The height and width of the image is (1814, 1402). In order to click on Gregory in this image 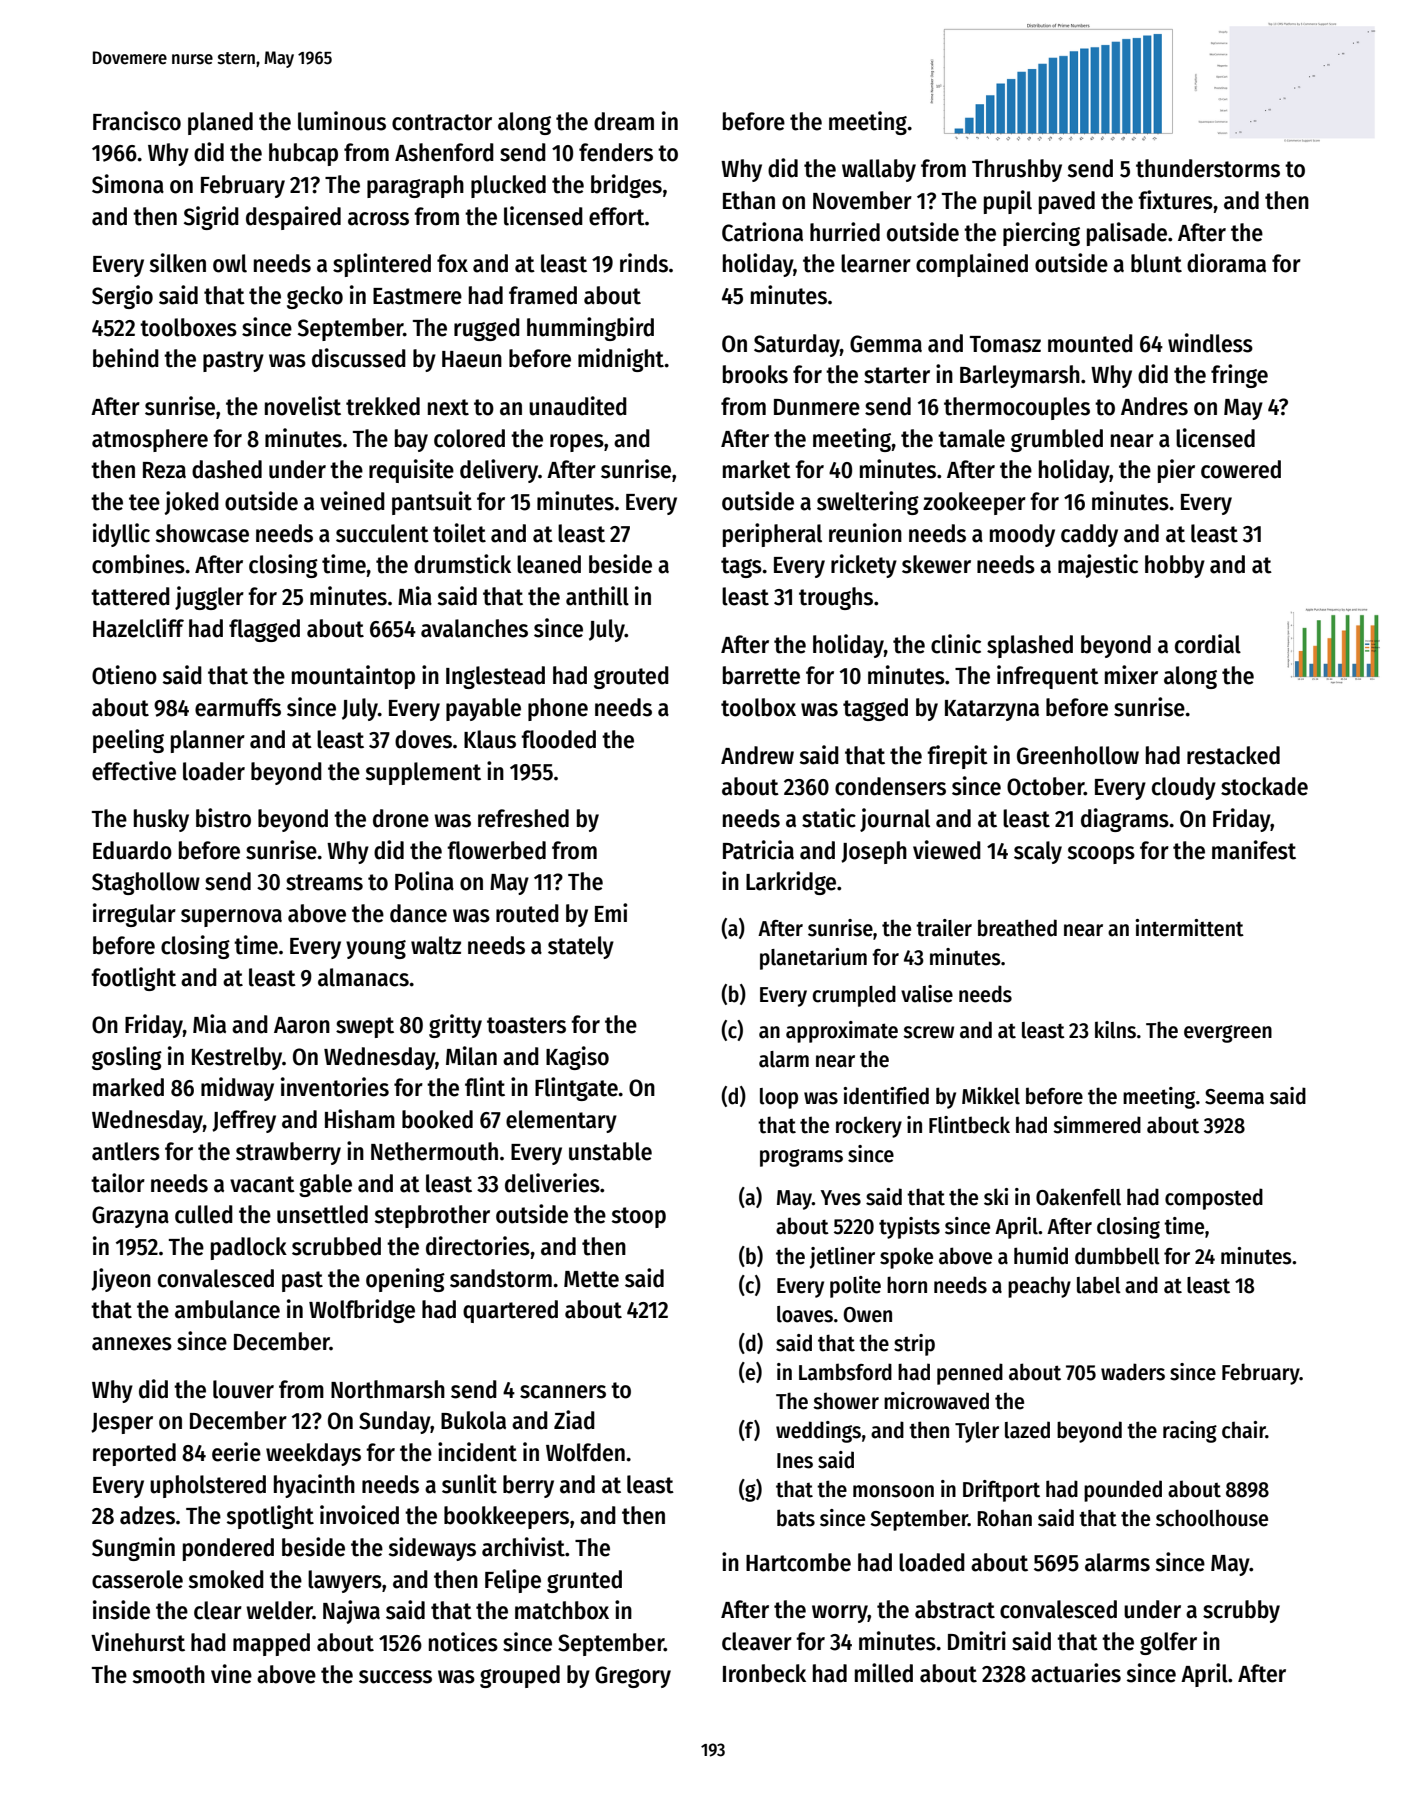, I will do `click(633, 1677)`.
